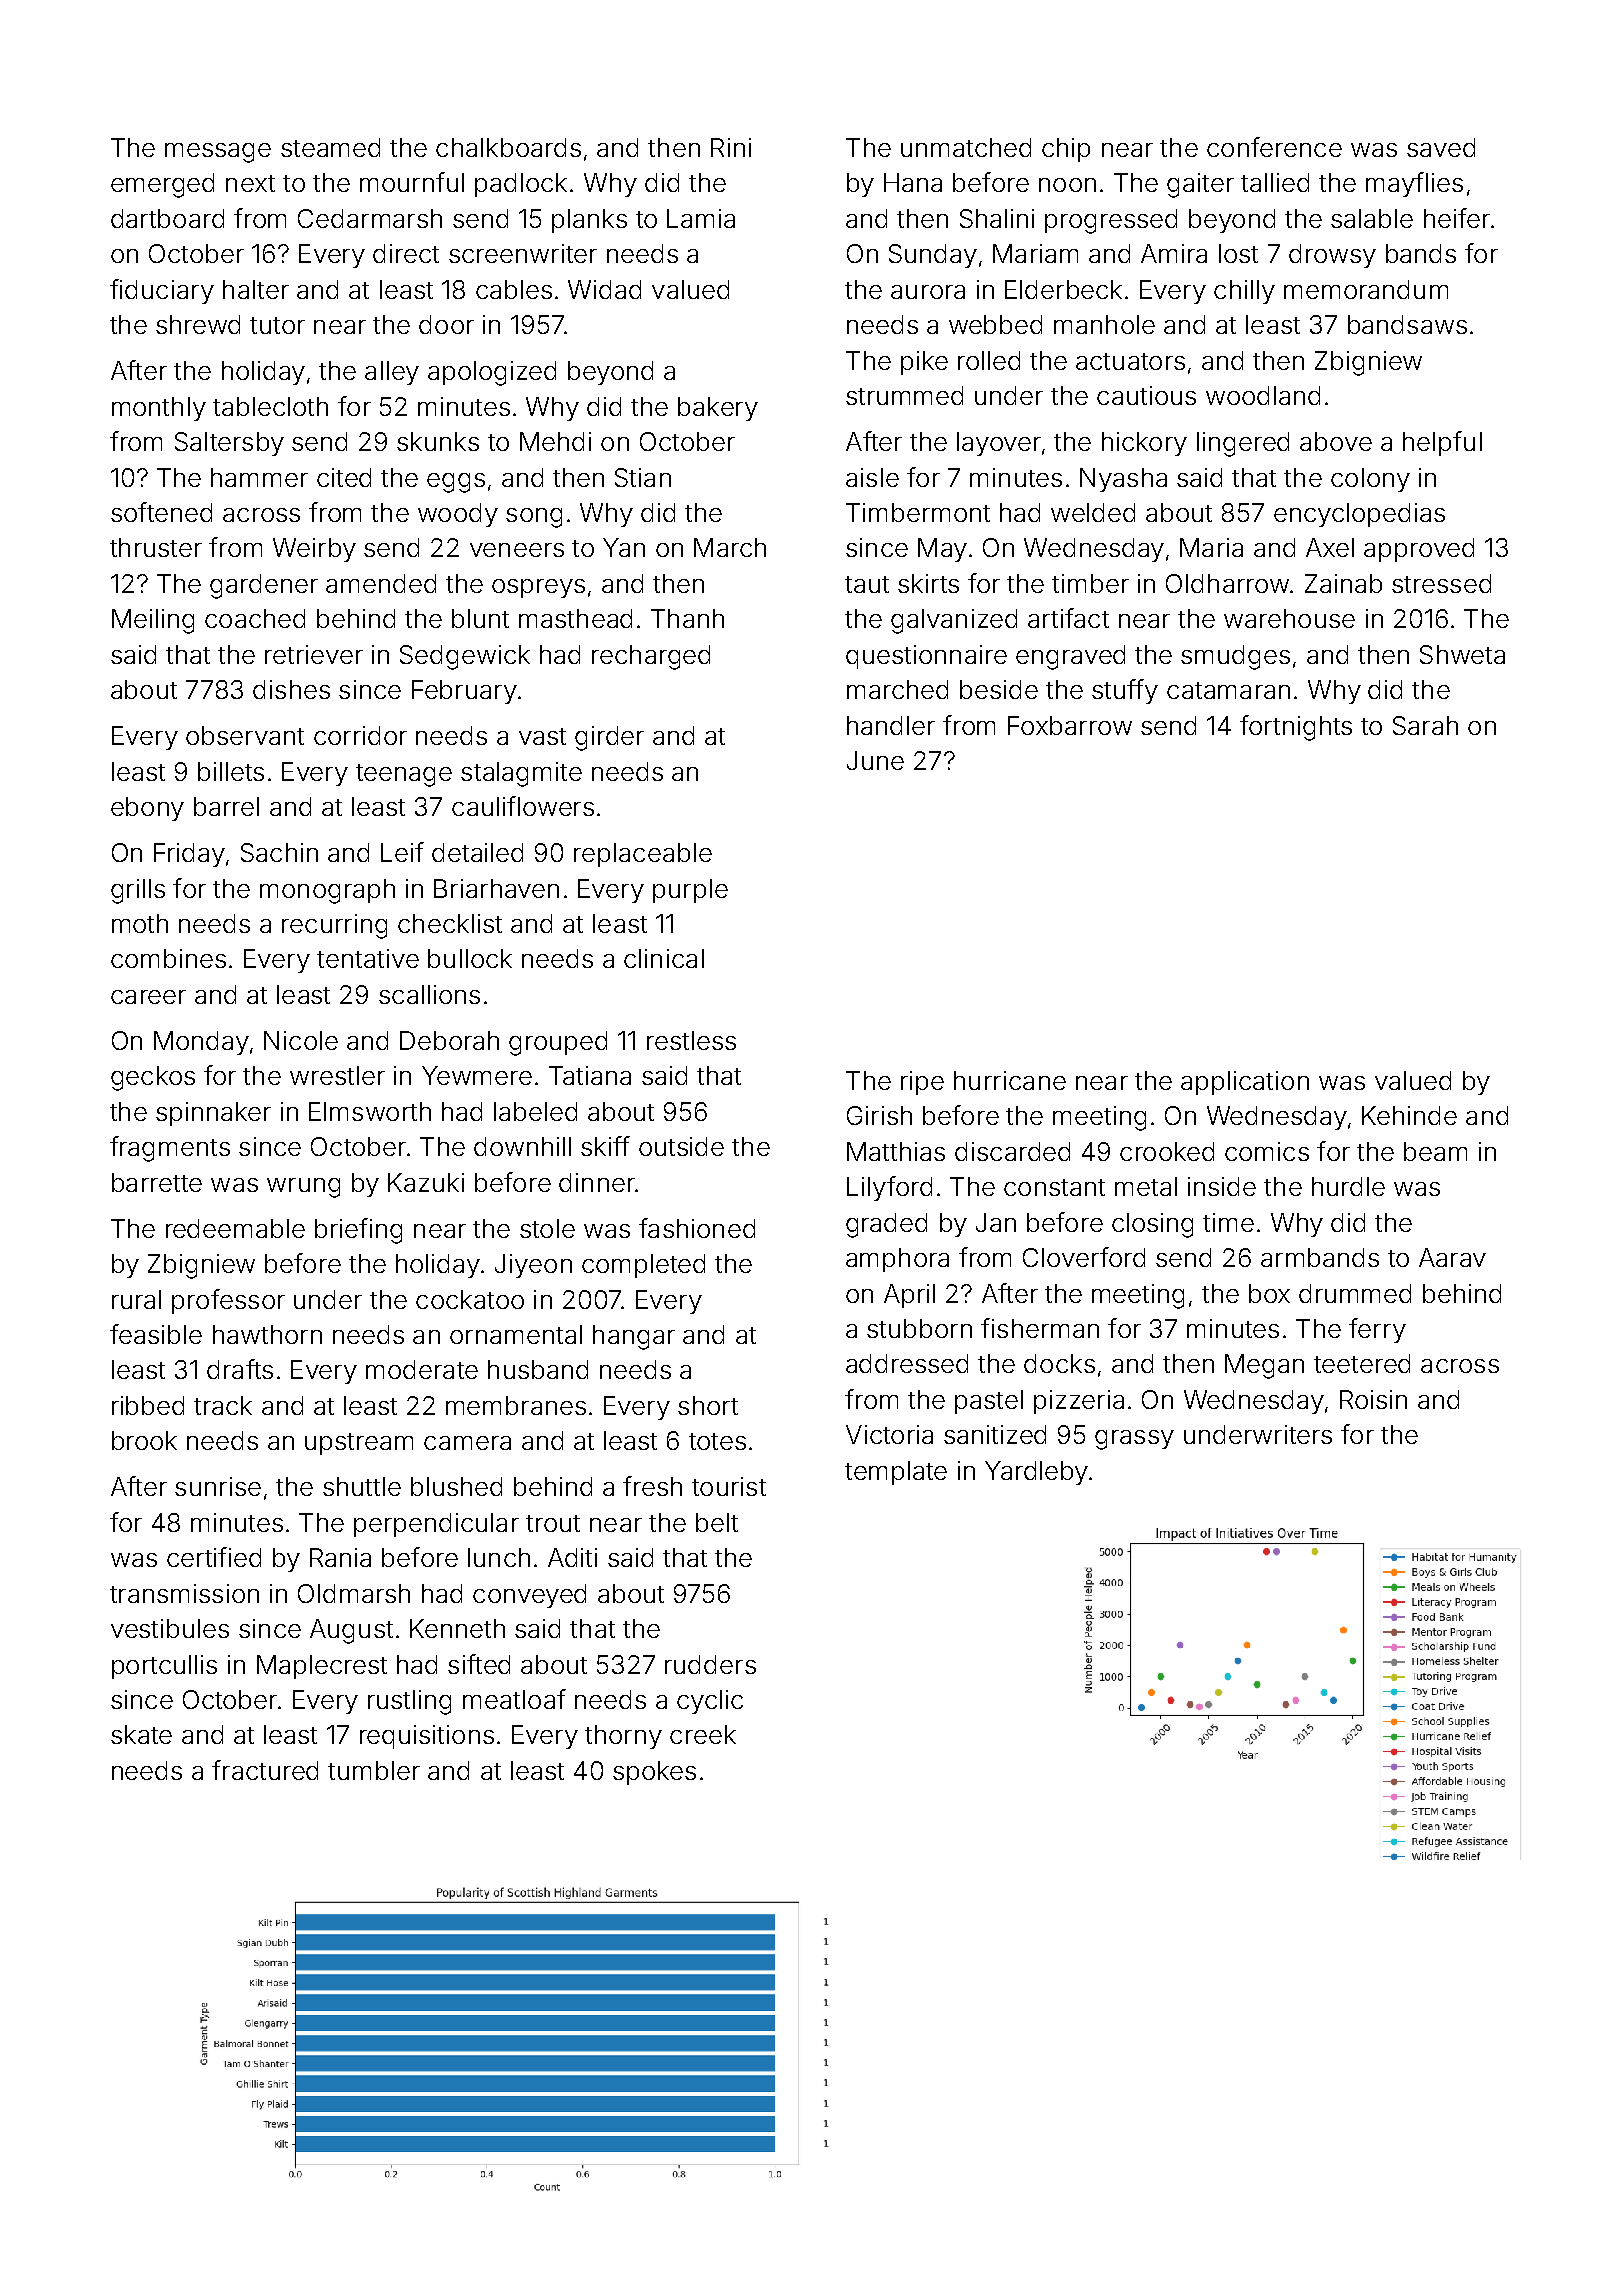  What do you see at coordinates (889, 1188) in the document?
I see `Lilyford` at bounding box center [889, 1188].
